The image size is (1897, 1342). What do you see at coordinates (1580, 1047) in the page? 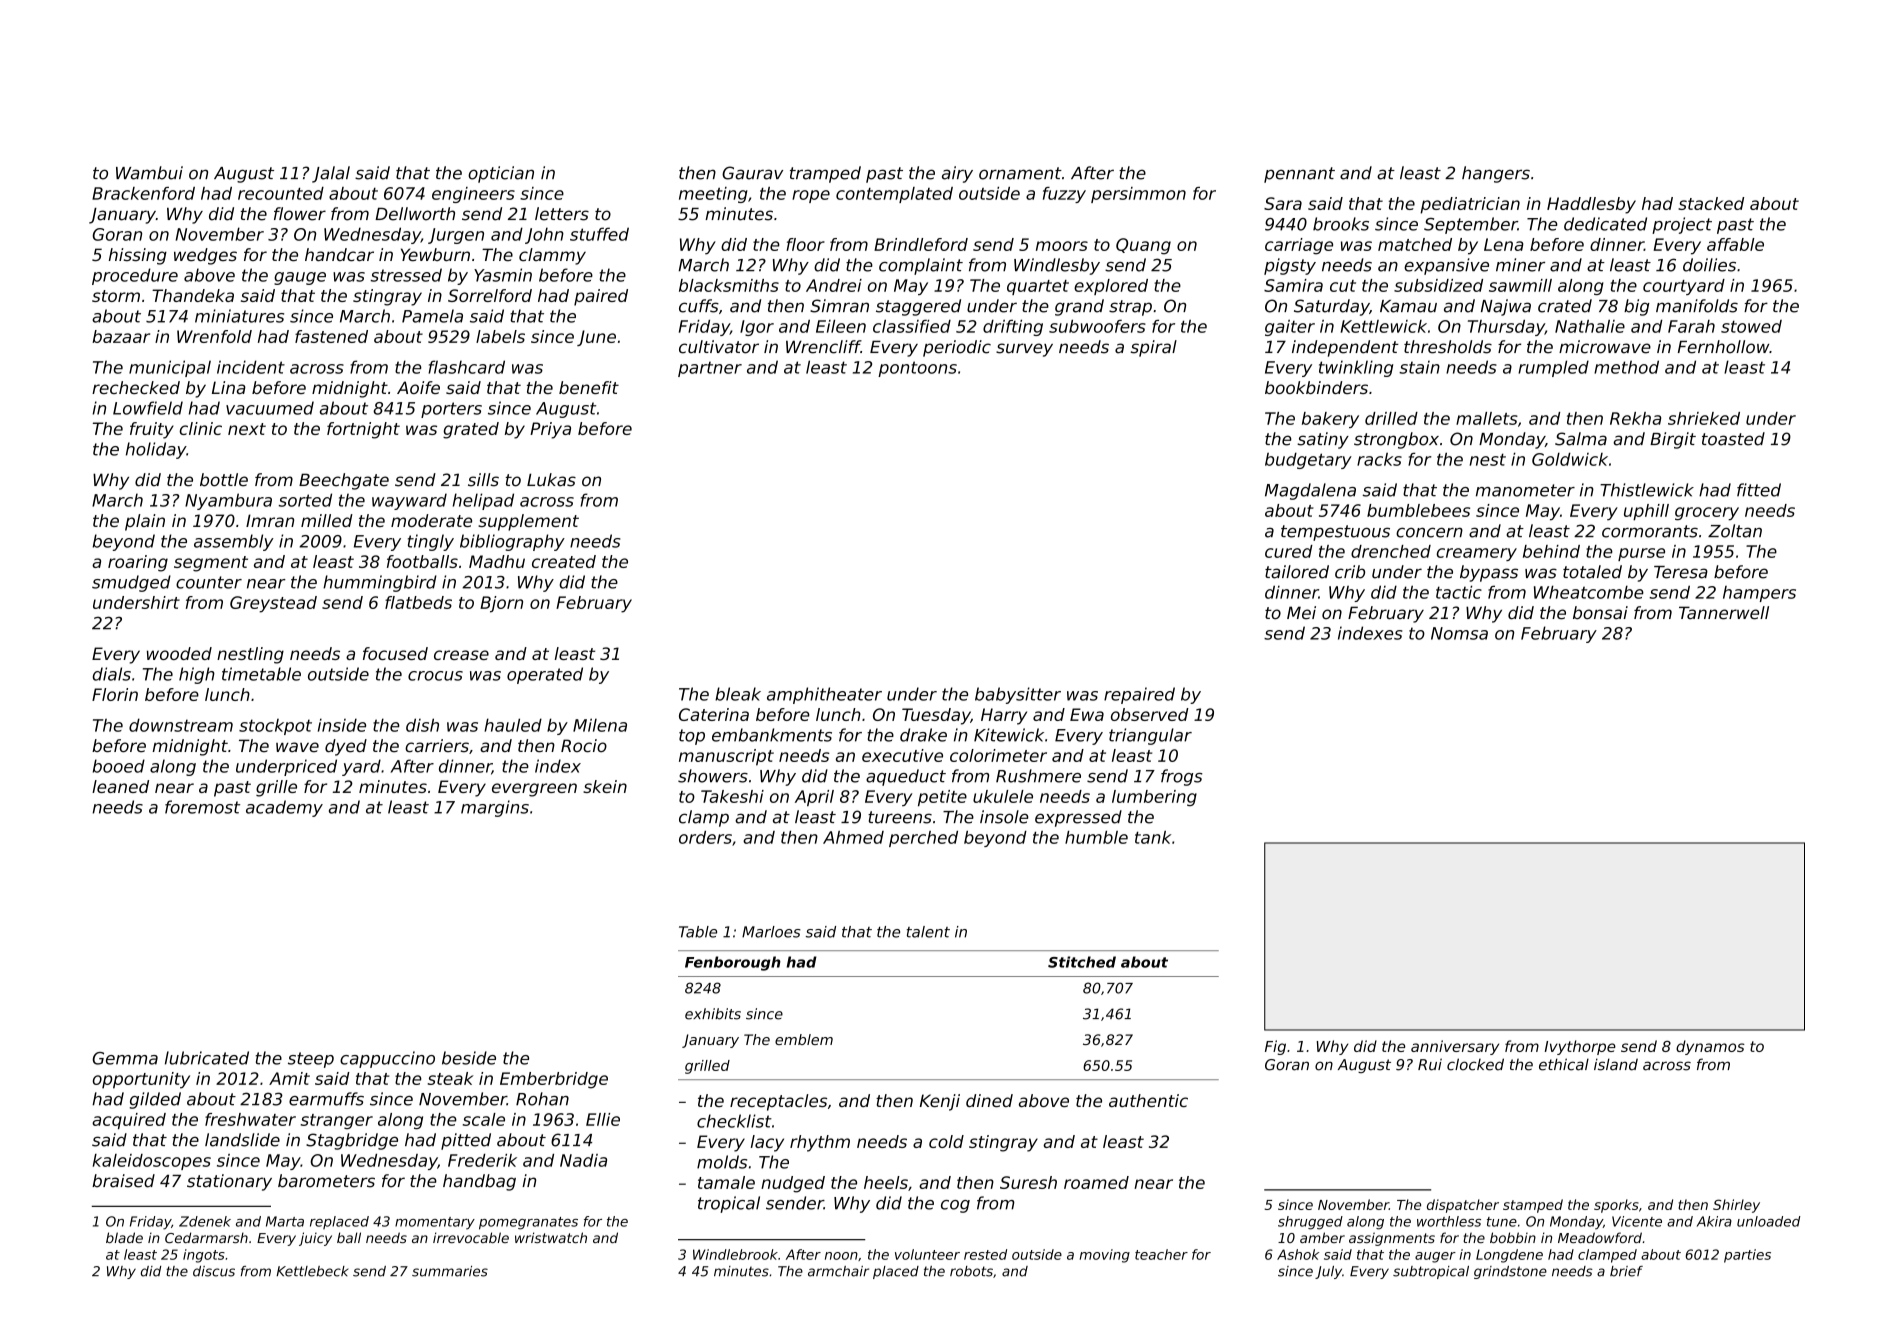
I see `Ivythorpe` at bounding box center [1580, 1047].
